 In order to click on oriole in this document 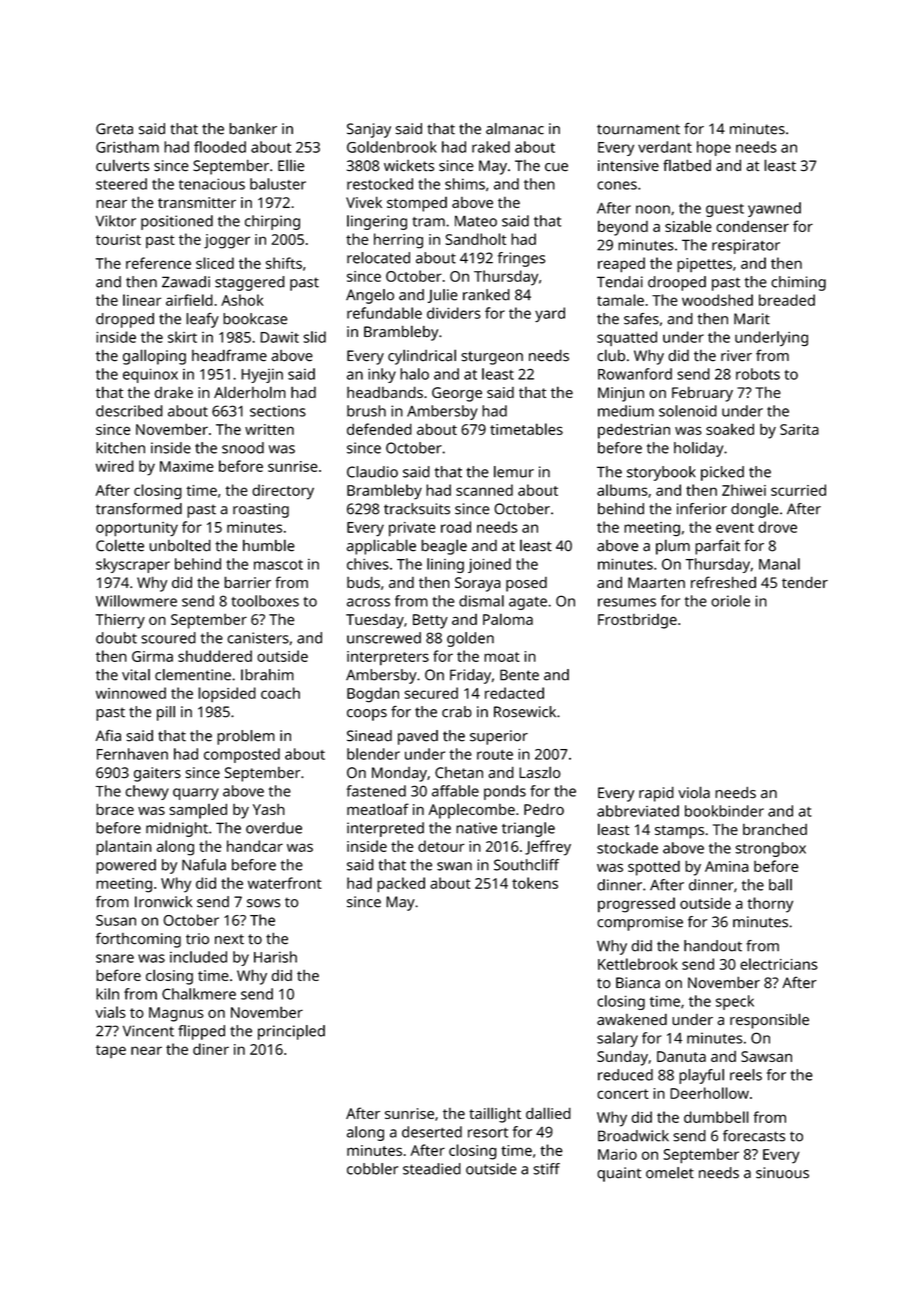, I will do `click(730, 601)`.
